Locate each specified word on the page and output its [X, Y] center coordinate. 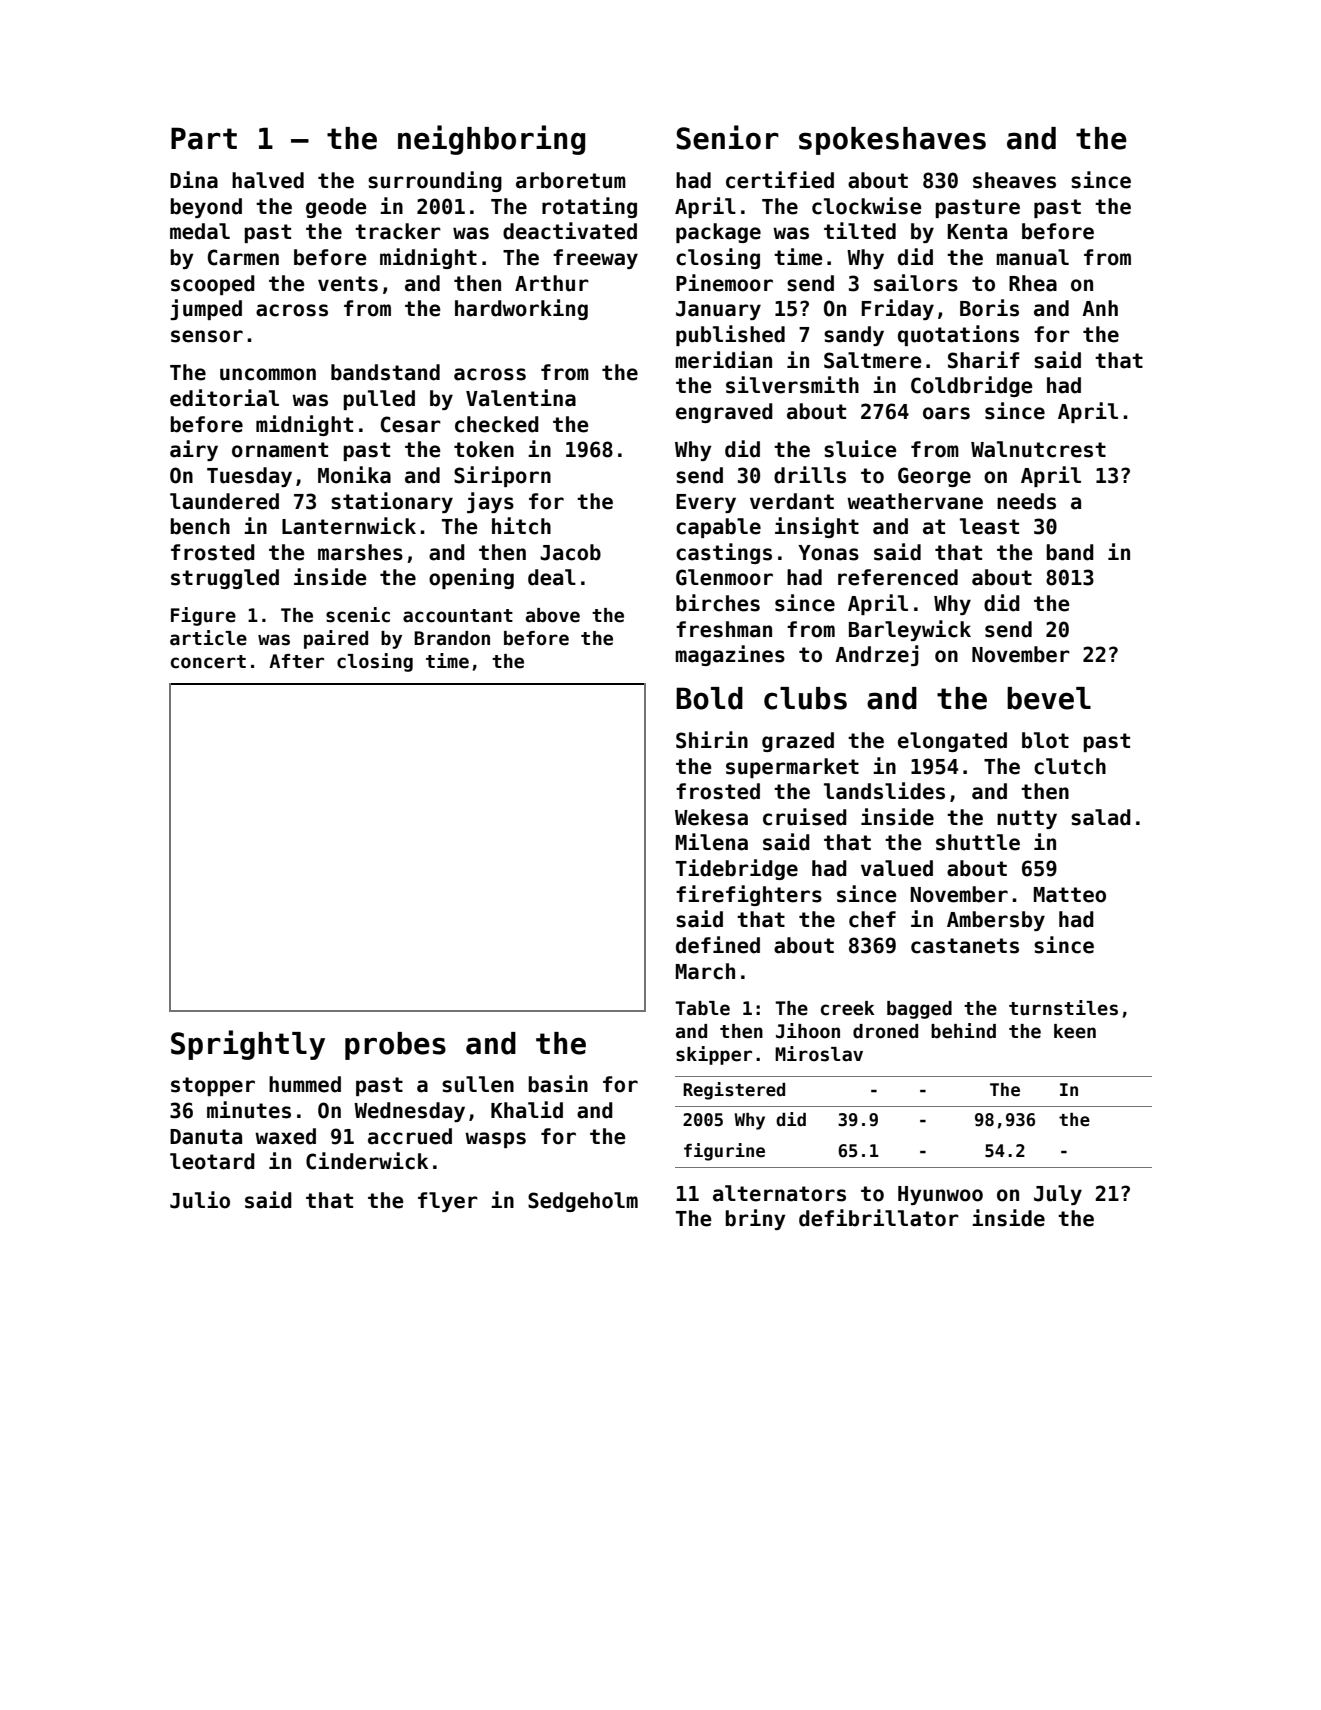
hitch [521, 526]
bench [200, 526]
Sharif [984, 360]
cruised [805, 817]
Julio [200, 1200]
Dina [194, 180]
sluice [860, 449]
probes [395, 1046]
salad [1101, 817]
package [718, 233]
